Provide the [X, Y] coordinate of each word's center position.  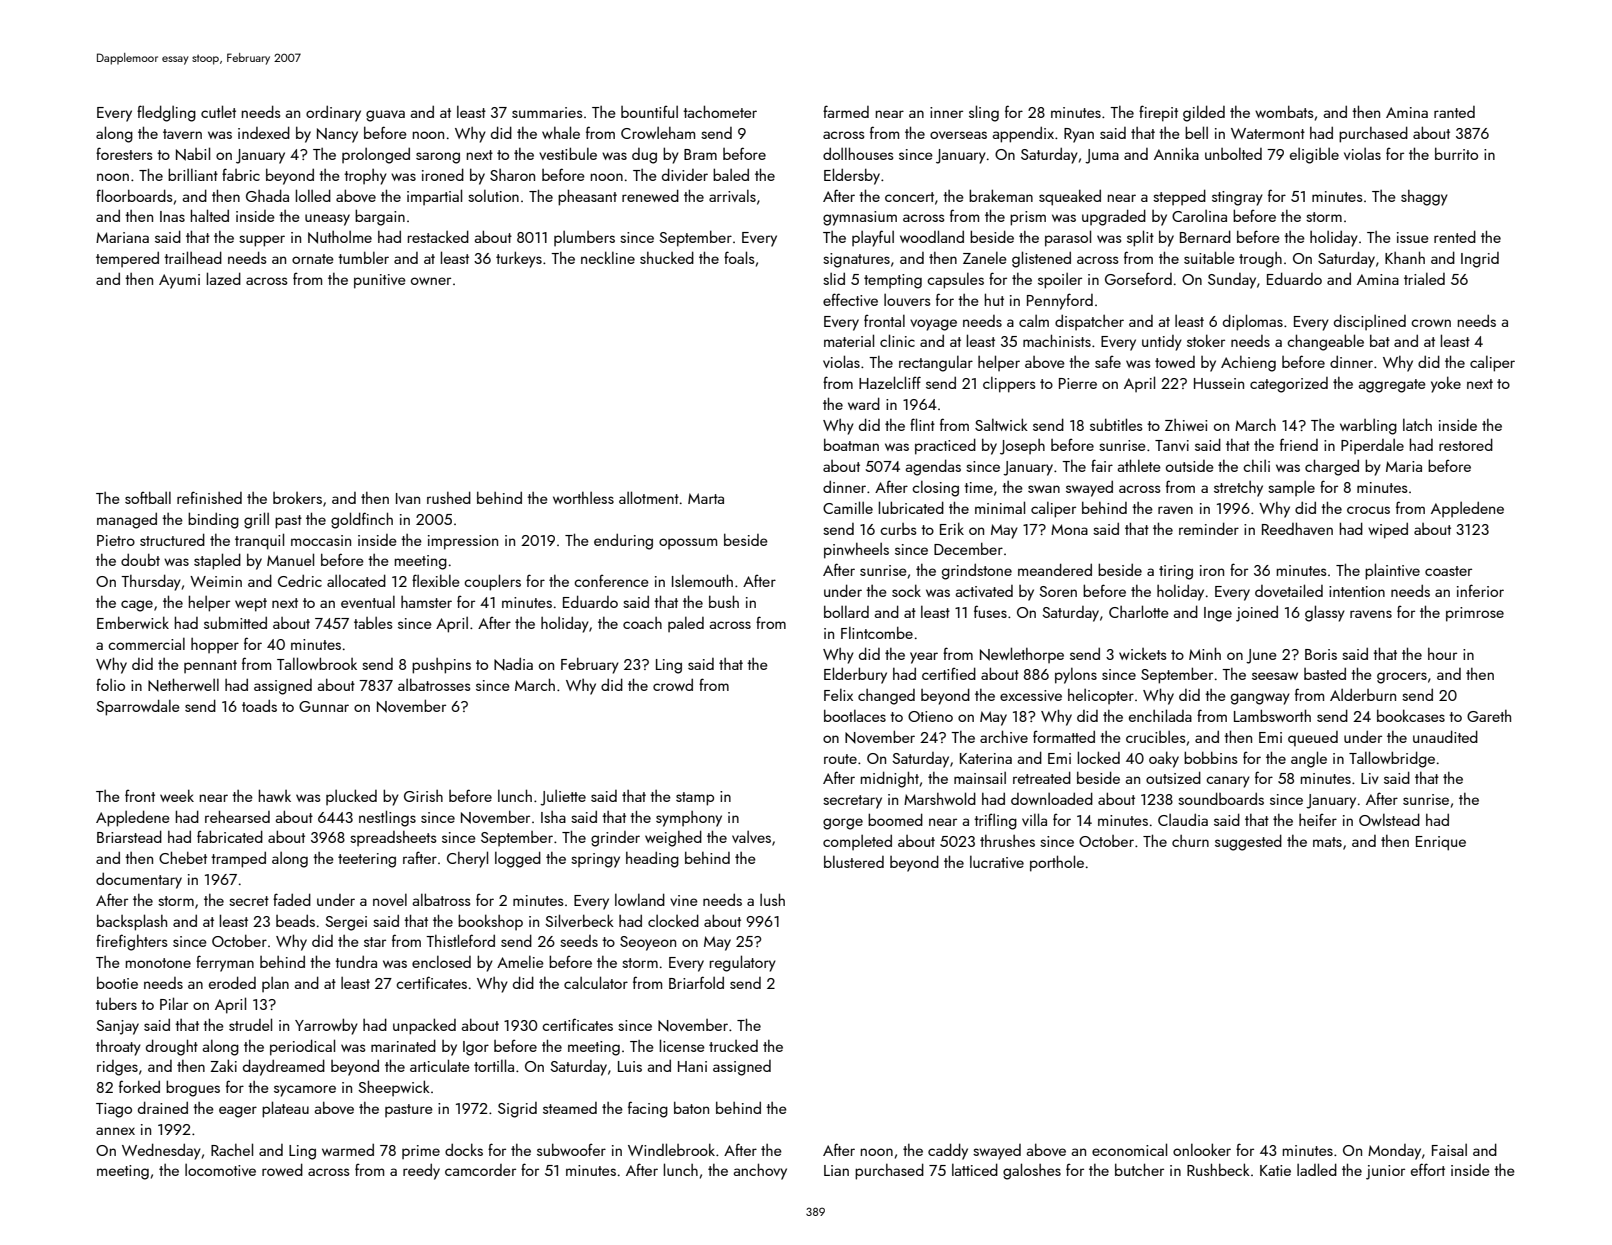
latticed [975, 1169]
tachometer [720, 111]
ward [864, 403]
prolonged [376, 155]
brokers [297, 498]
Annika [1176, 153]
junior [1385, 1172]
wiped [1388, 530]
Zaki [224, 1065]
